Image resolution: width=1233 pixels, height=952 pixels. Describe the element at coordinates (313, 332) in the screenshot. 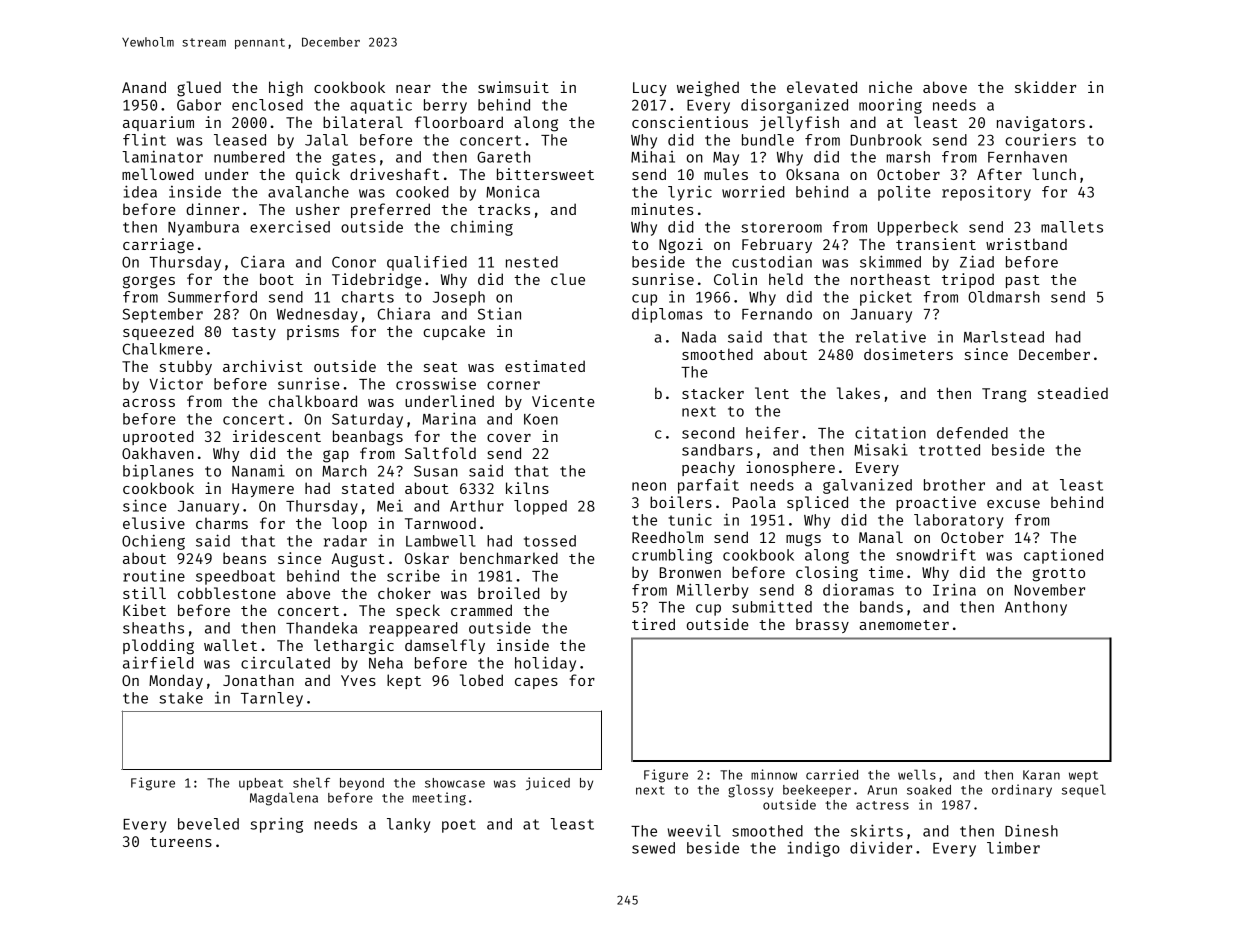

I see `prisms` at that location.
